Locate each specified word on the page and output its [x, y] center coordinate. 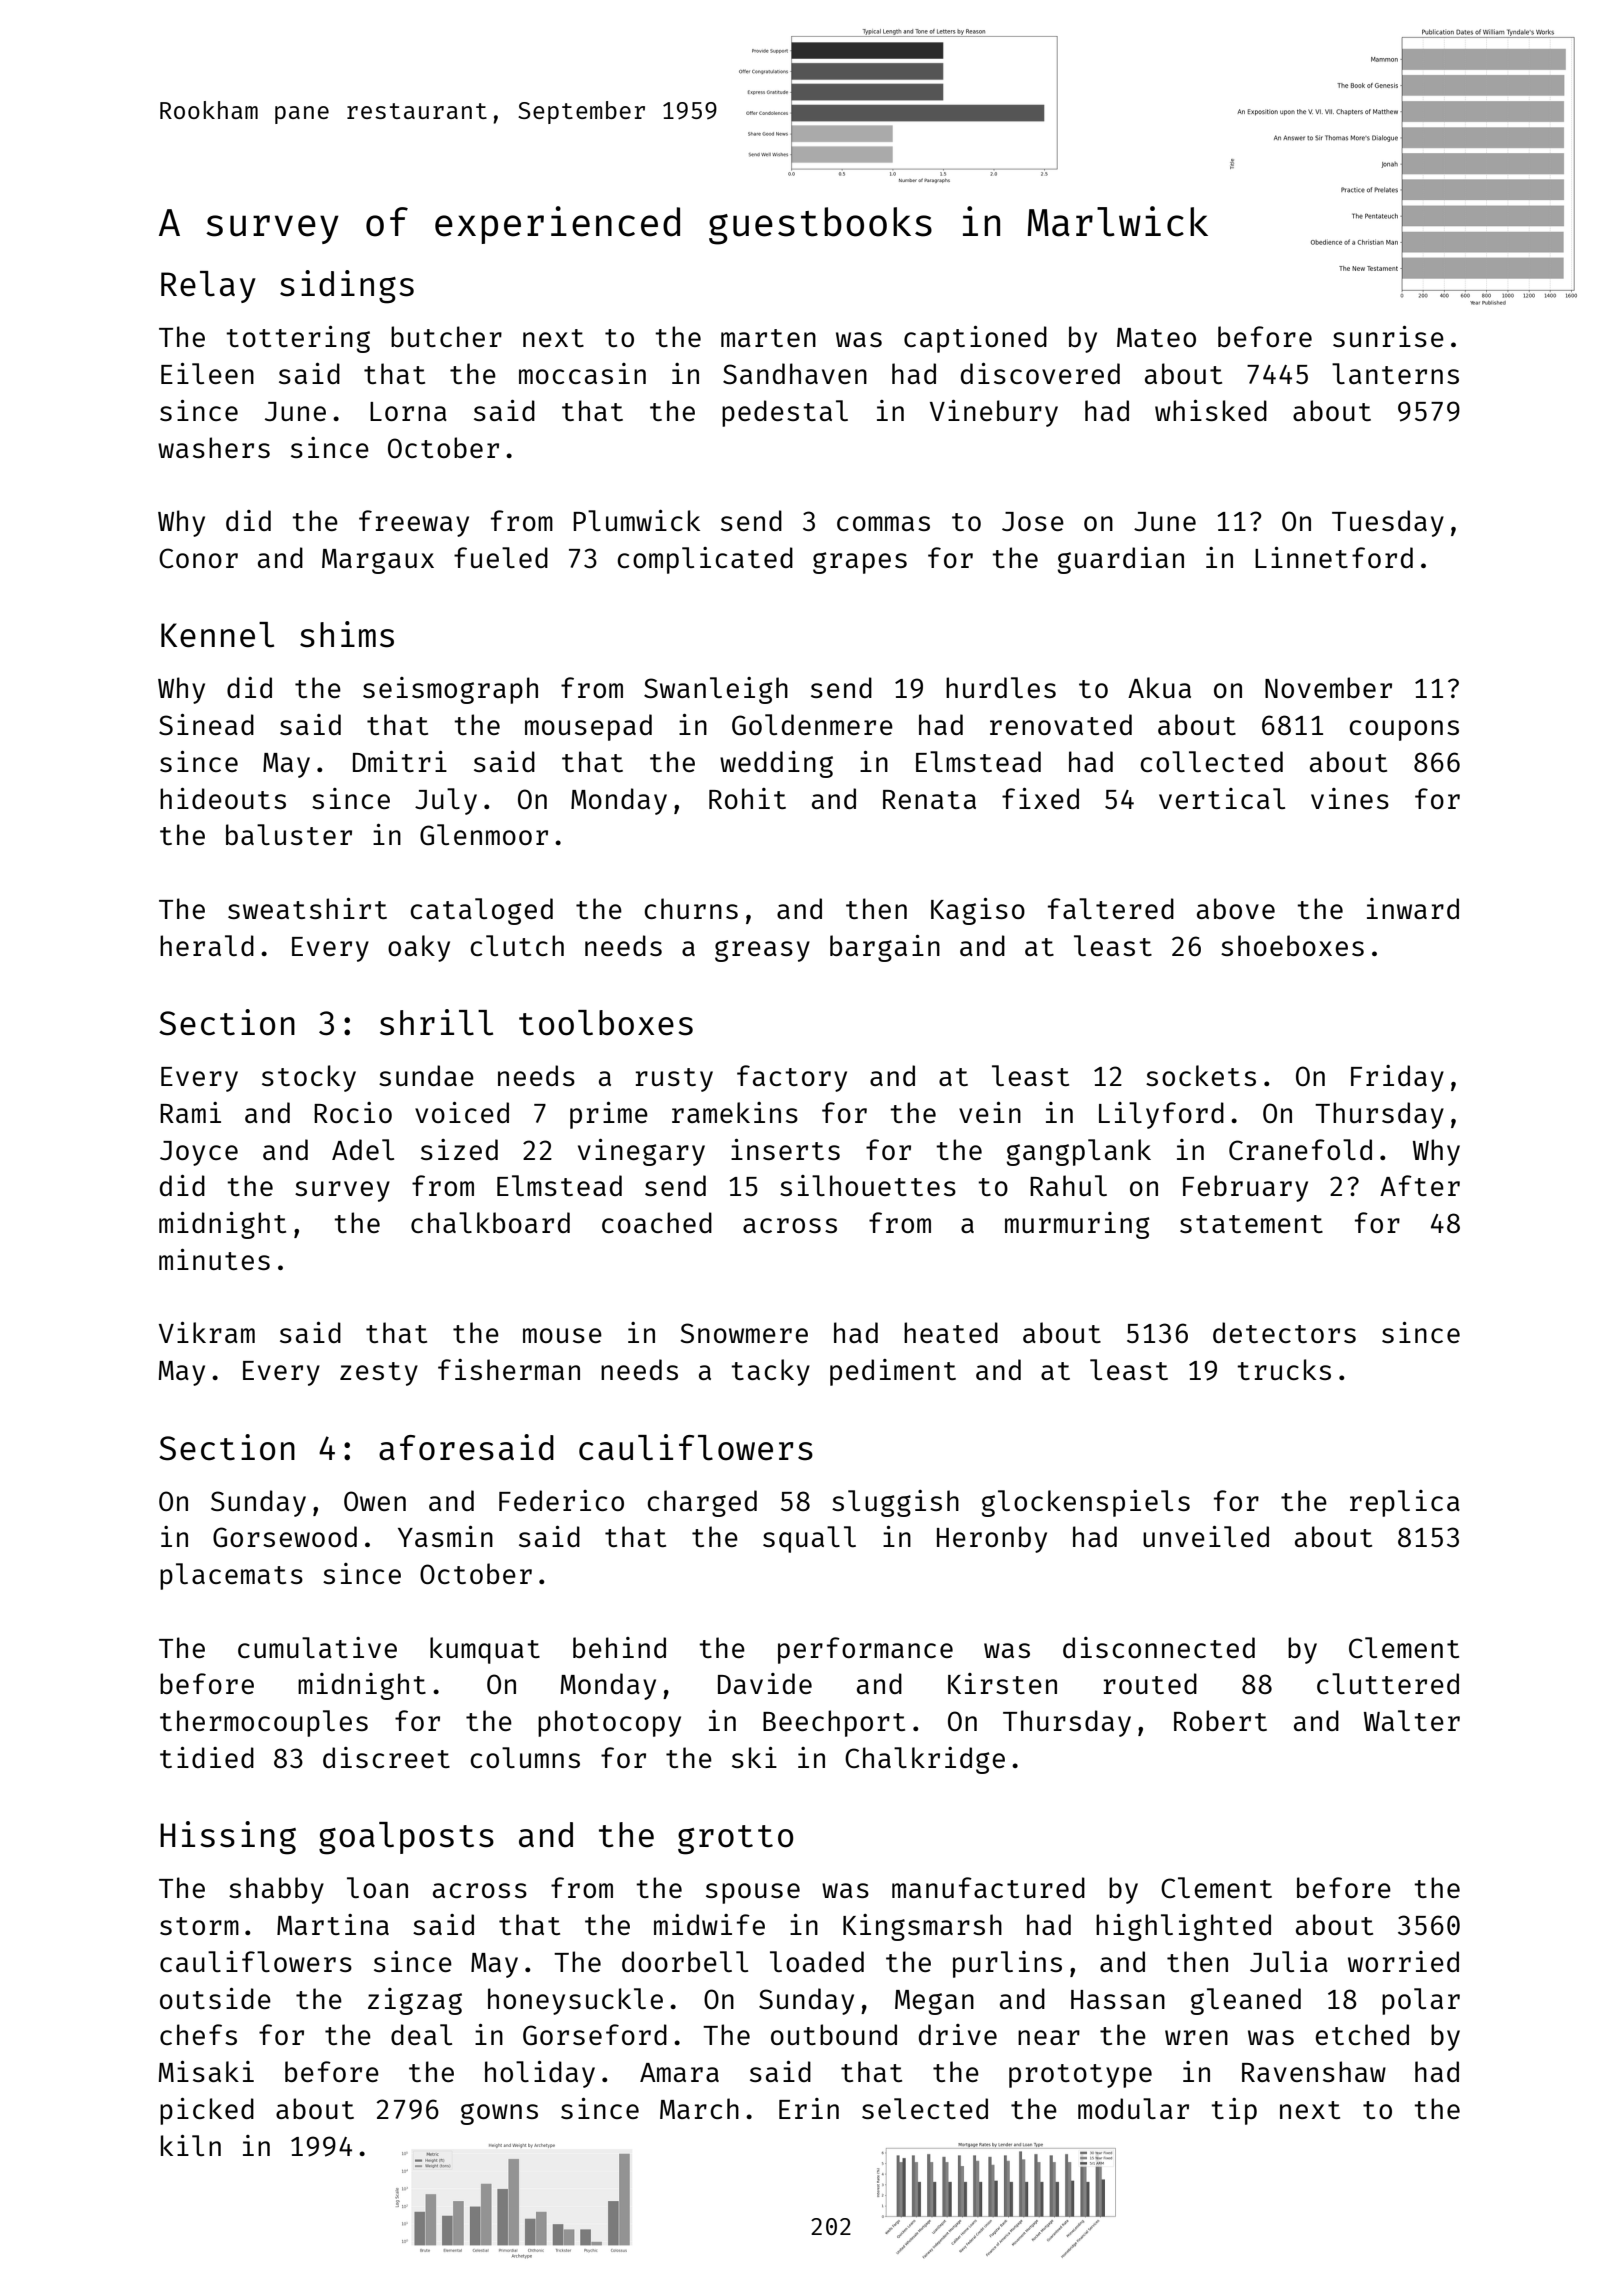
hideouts [223, 798]
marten [768, 338]
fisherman [509, 1369]
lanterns [1395, 373]
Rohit [747, 798]
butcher [446, 336]
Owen [375, 1501]
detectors [1284, 1332]
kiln [191, 2145]
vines [1350, 798]
